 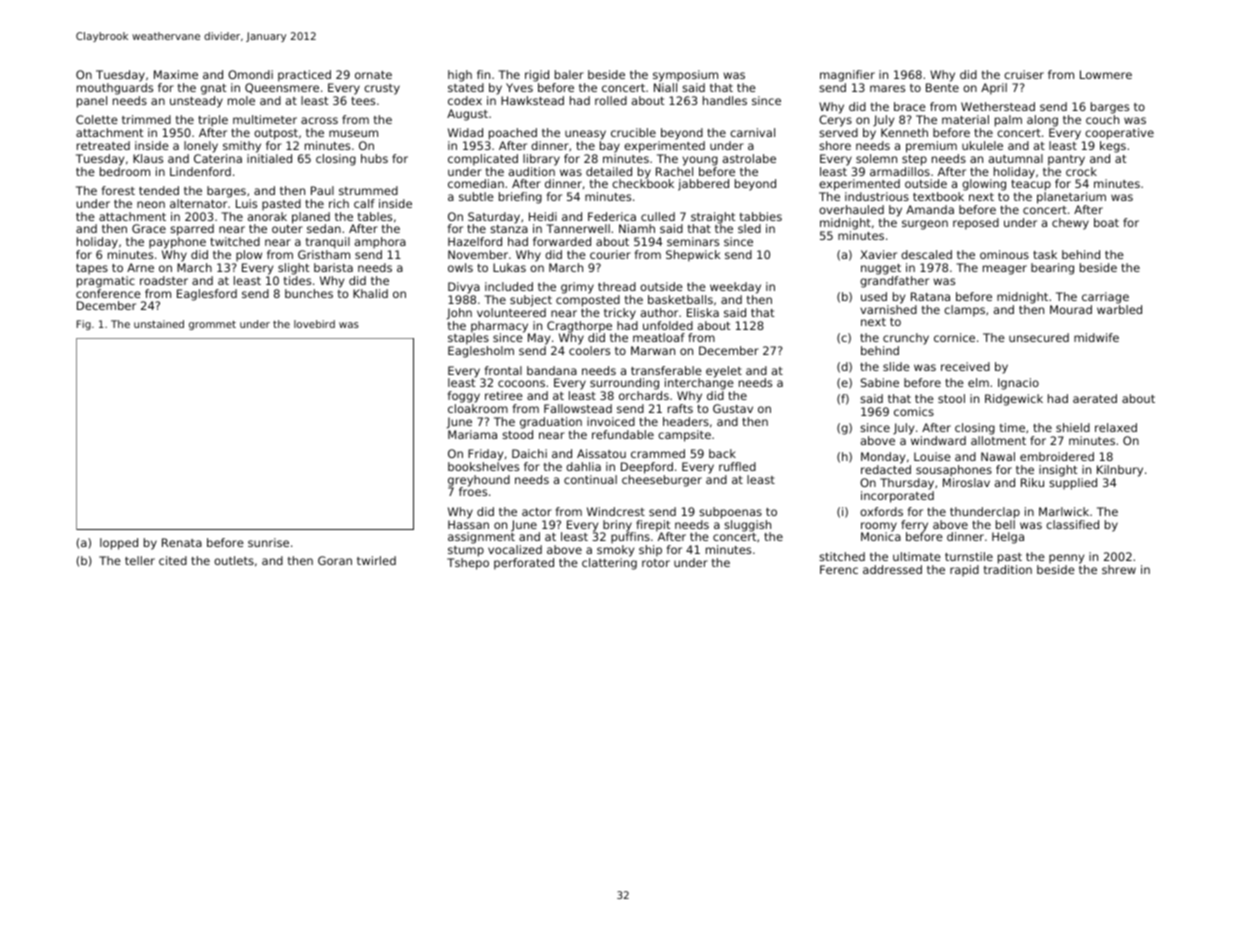 I want to click on practiced, so click(x=304, y=76).
